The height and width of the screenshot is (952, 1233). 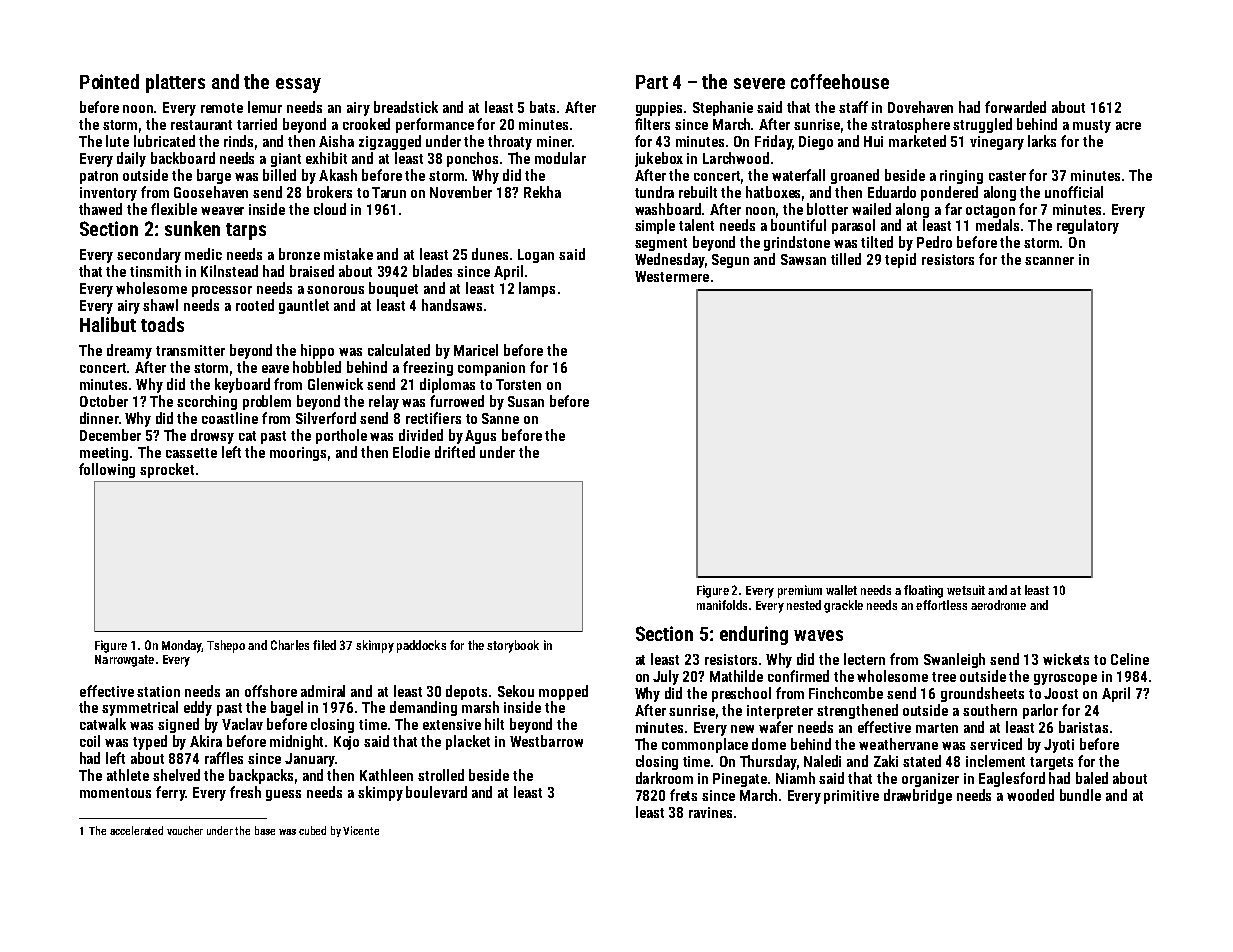 I want to click on station, so click(x=158, y=691).
